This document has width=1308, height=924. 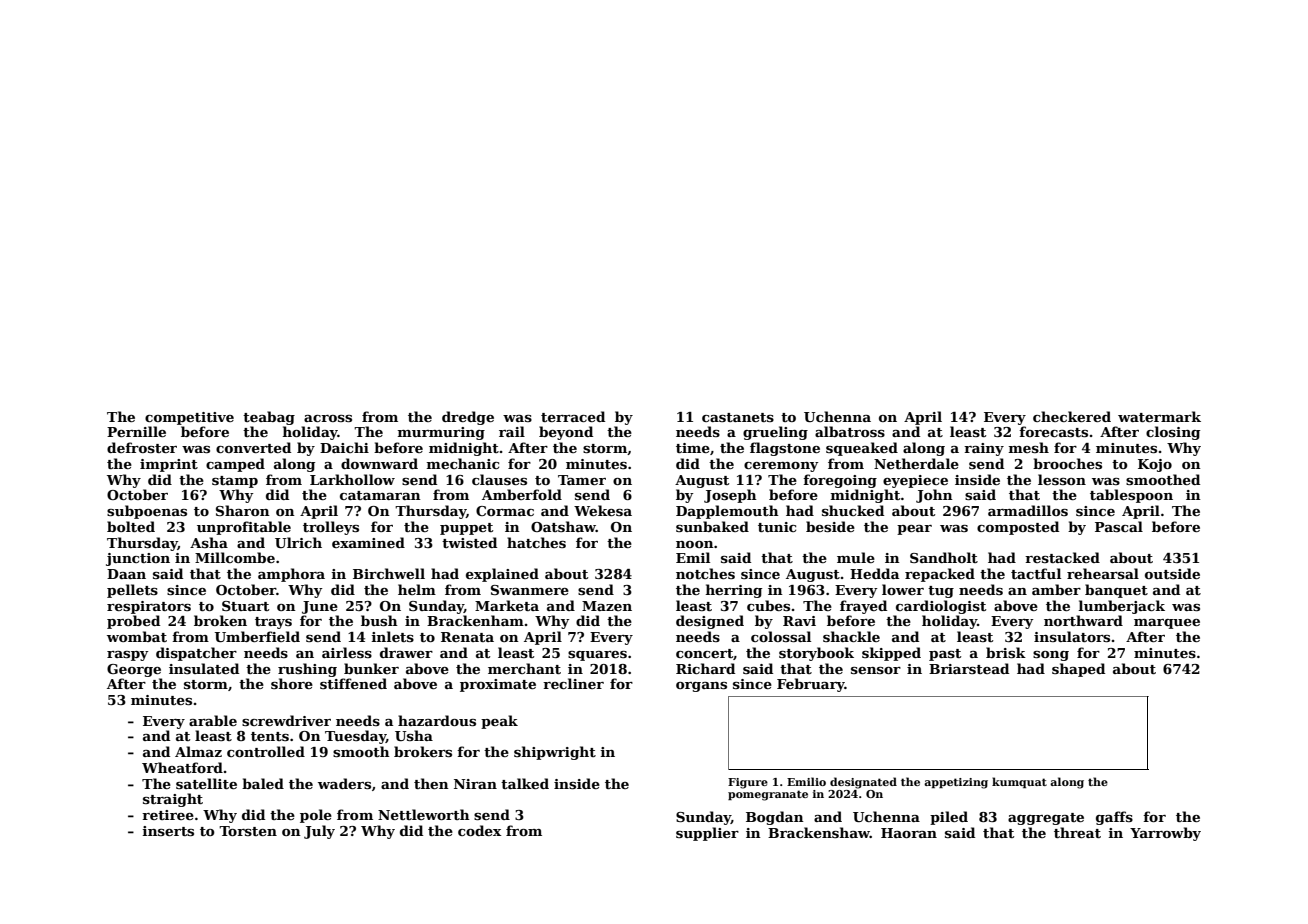 I want to click on appetizing, so click(x=956, y=783).
